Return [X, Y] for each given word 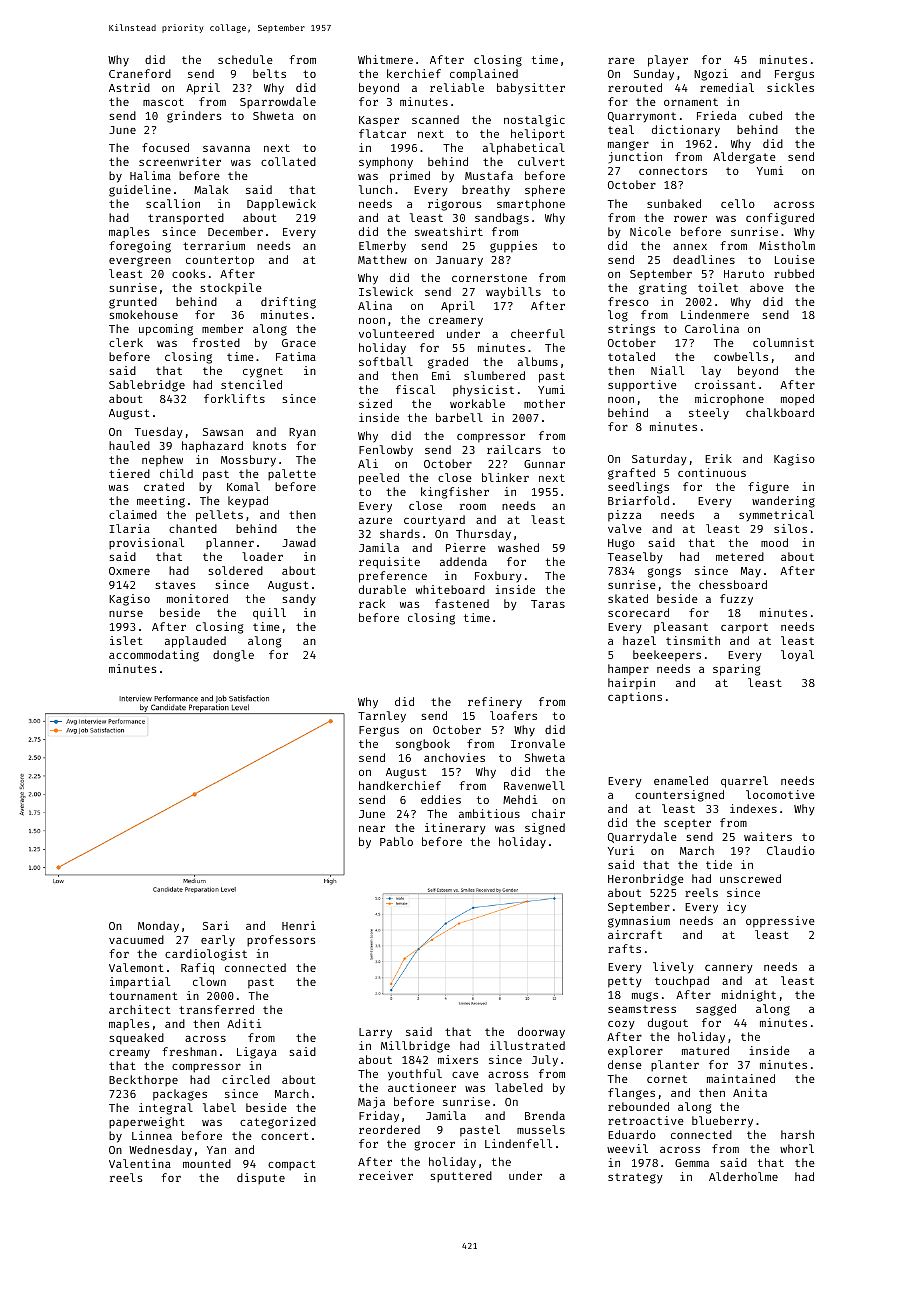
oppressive [780, 922]
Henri [299, 925]
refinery [495, 703]
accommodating [154, 656]
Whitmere [385, 59]
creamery [456, 322]
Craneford [140, 73]
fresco [628, 301]
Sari [216, 925]
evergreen [140, 262]
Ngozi [711, 75]
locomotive [780, 794]
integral [166, 1109]
